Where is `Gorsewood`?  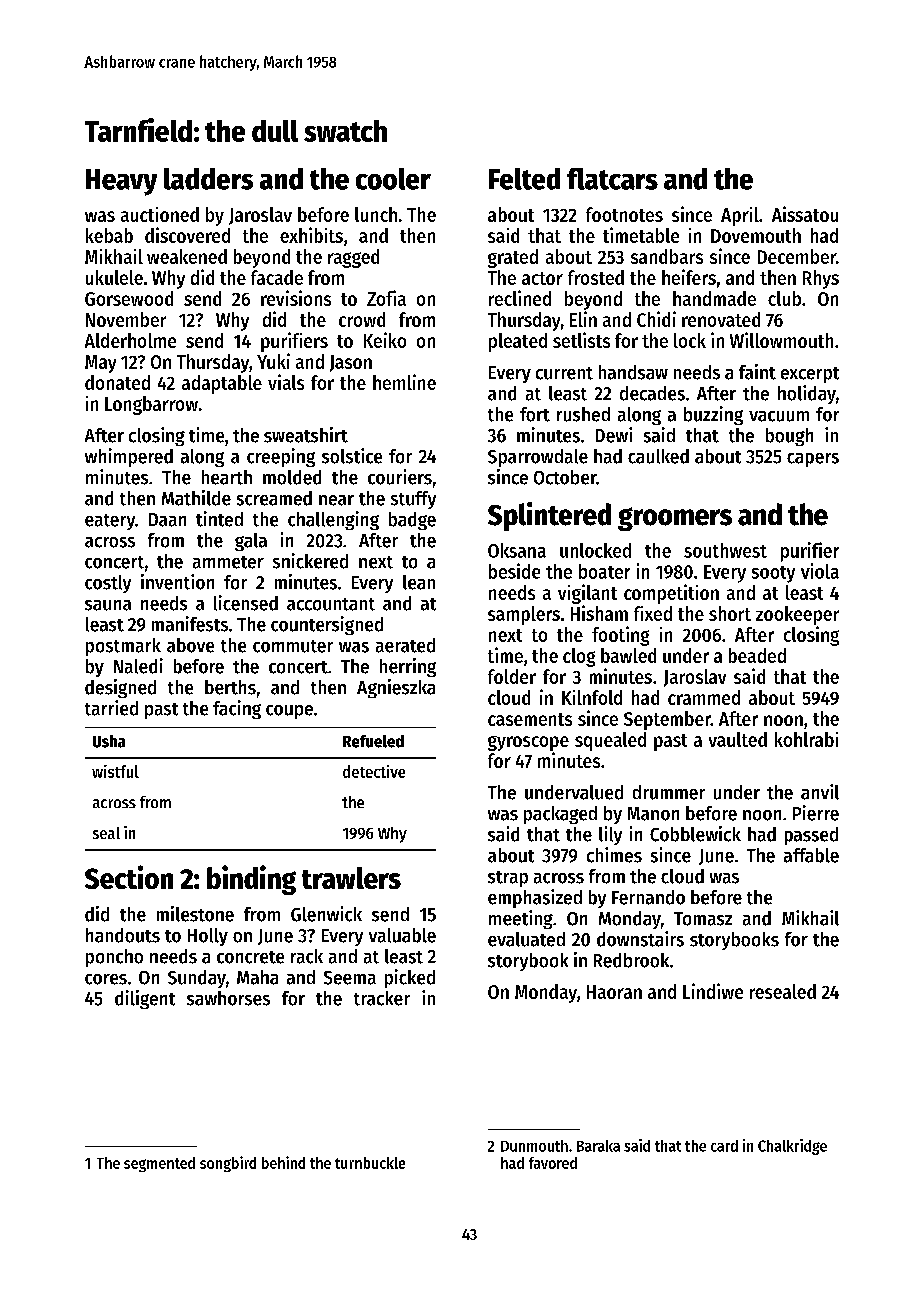
Gorsewood is located at coordinates (129, 298).
